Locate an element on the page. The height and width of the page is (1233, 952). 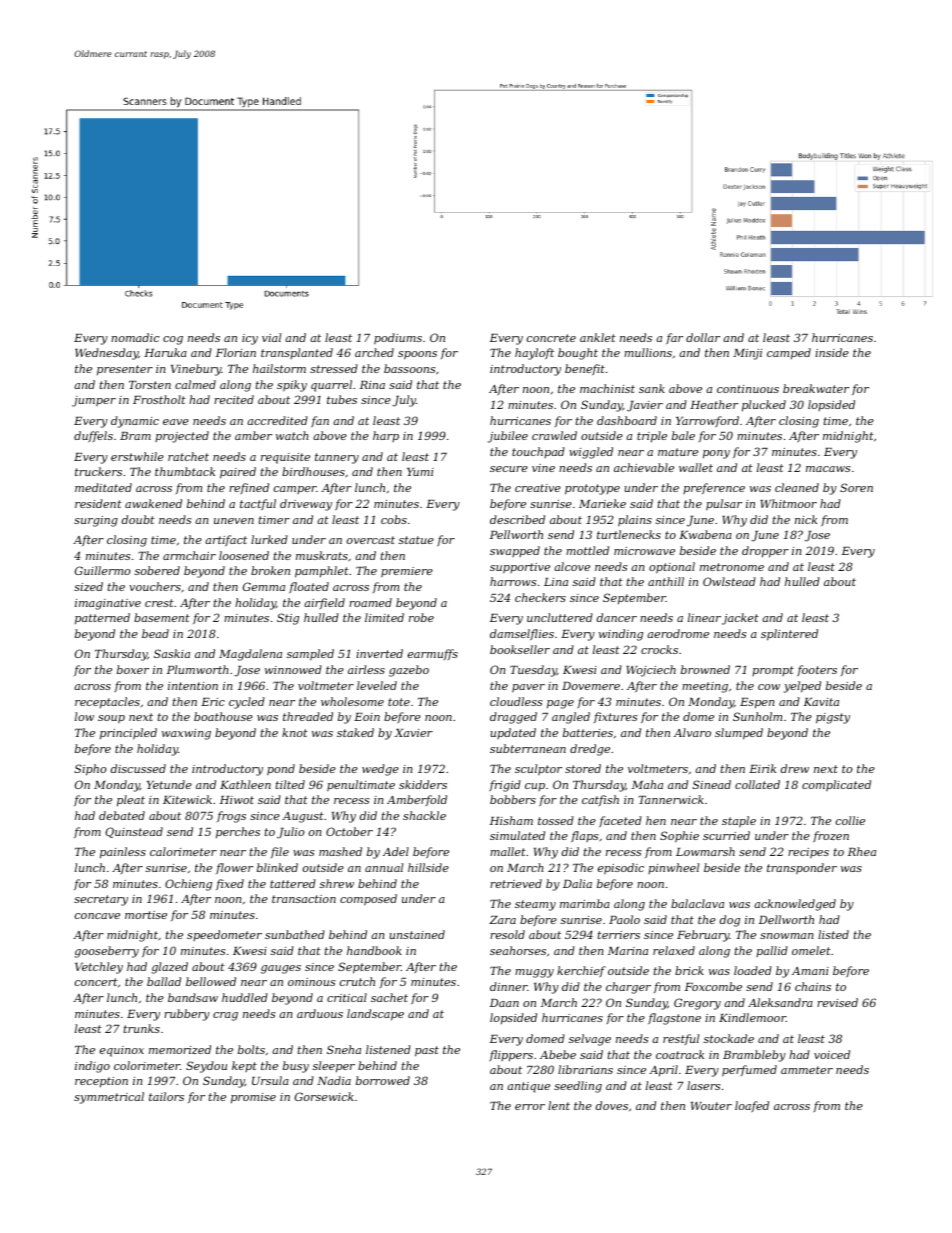
Kavita is located at coordinates (821, 702).
